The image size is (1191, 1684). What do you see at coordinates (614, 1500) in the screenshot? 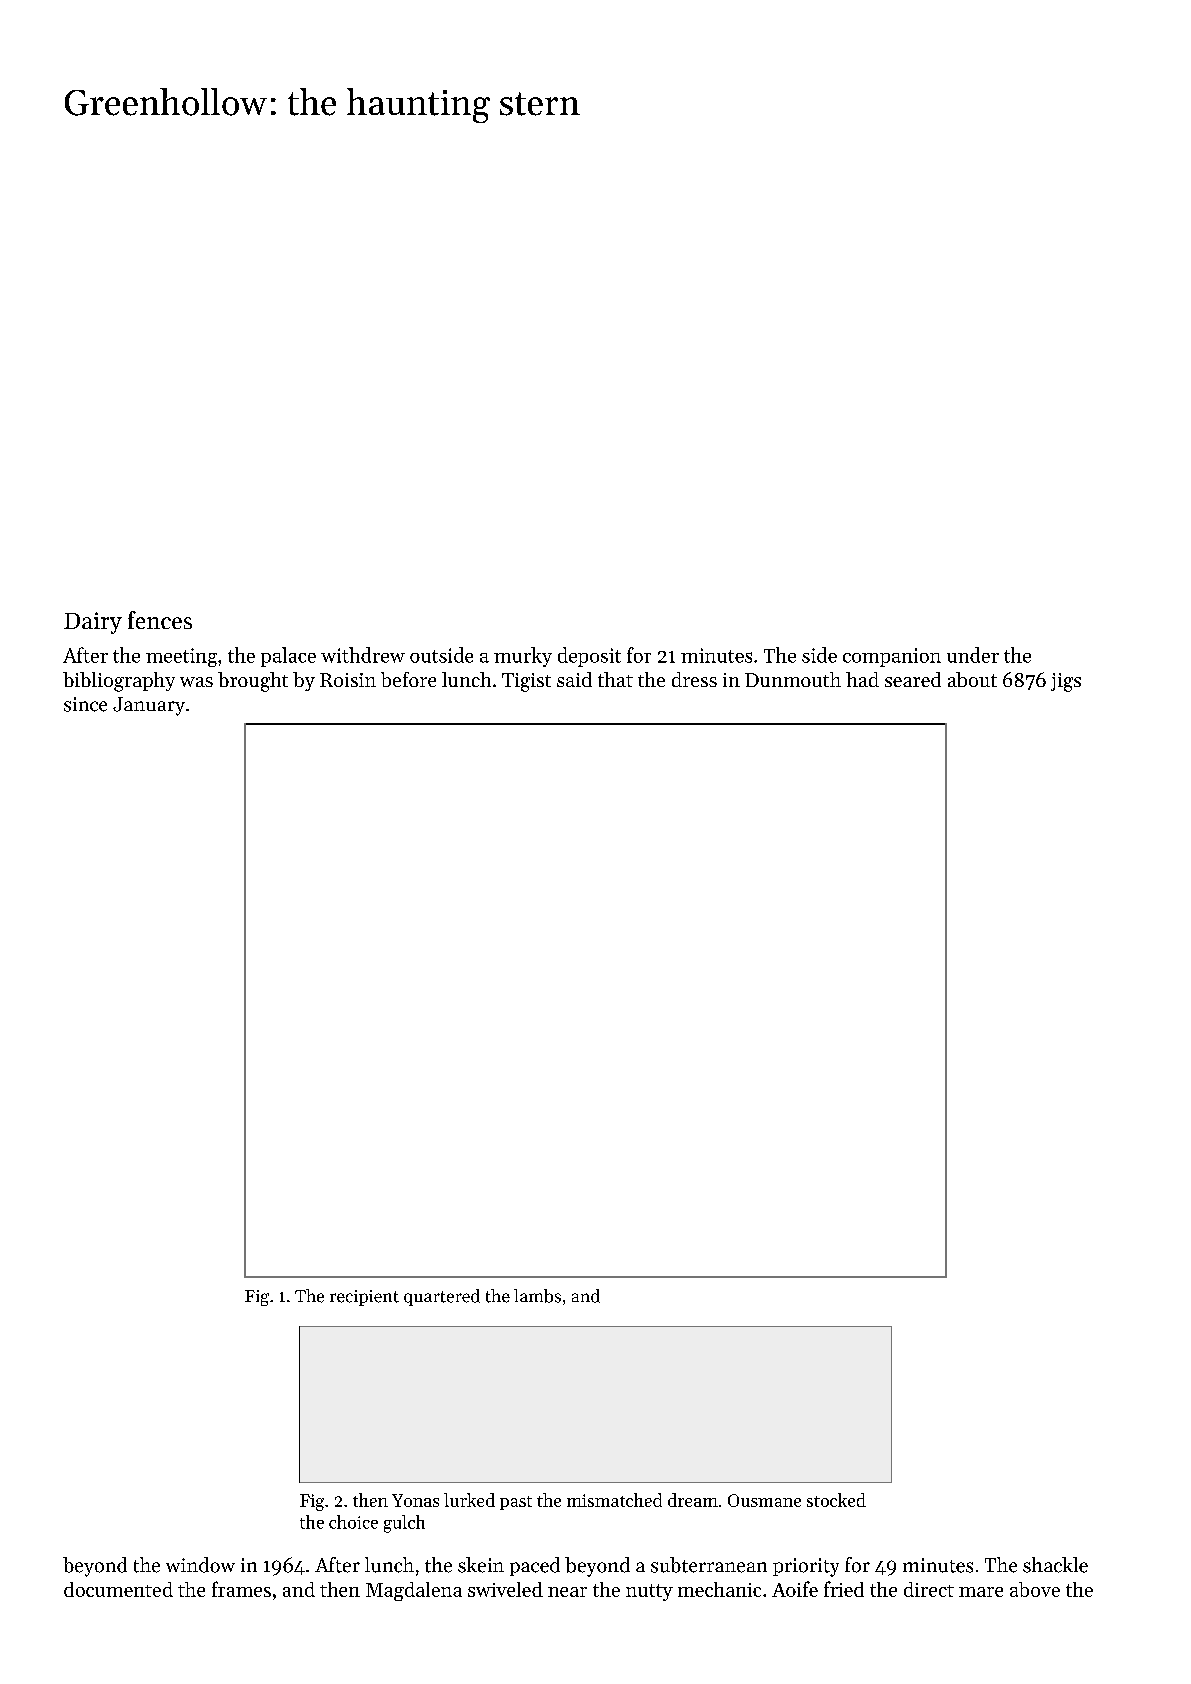
I see `mismatched` at bounding box center [614, 1500].
